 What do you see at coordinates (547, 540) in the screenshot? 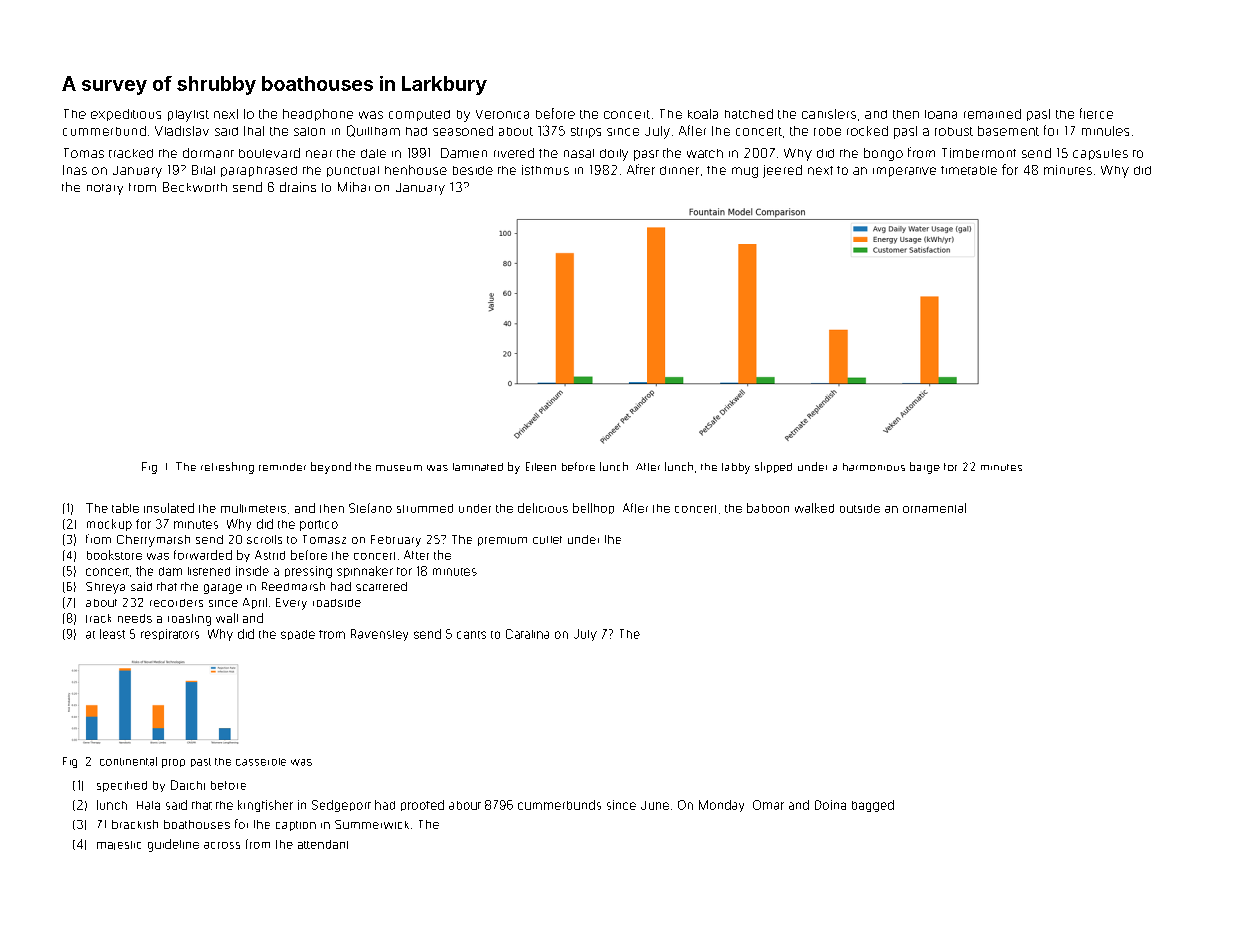
I see `cutlet` at bounding box center [547, 540].
